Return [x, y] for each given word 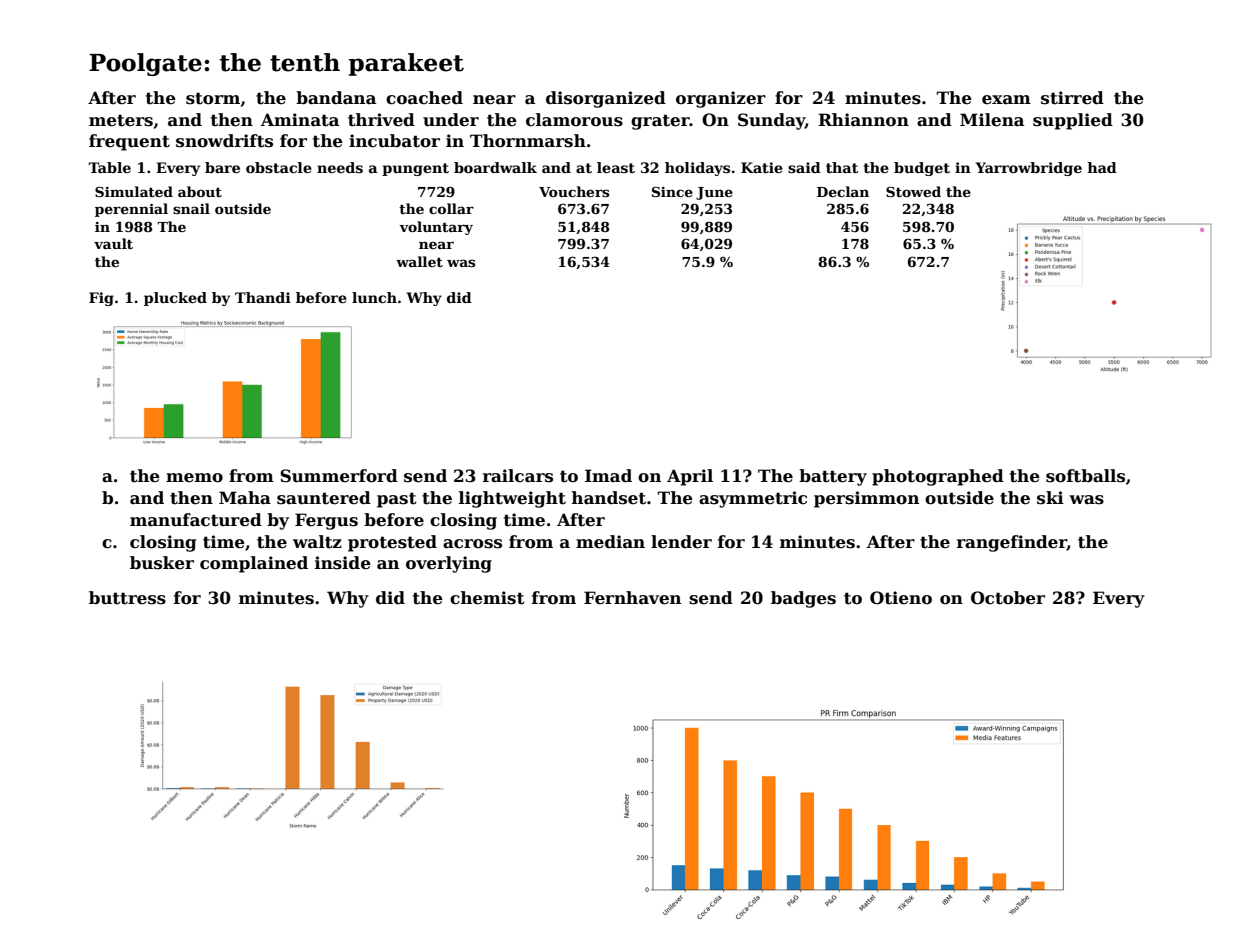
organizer [721, 99]
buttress [127, 598]
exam [1006, 100]
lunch [374, 297]
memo [194, 478]
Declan [843, 191]
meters [121, 120]
